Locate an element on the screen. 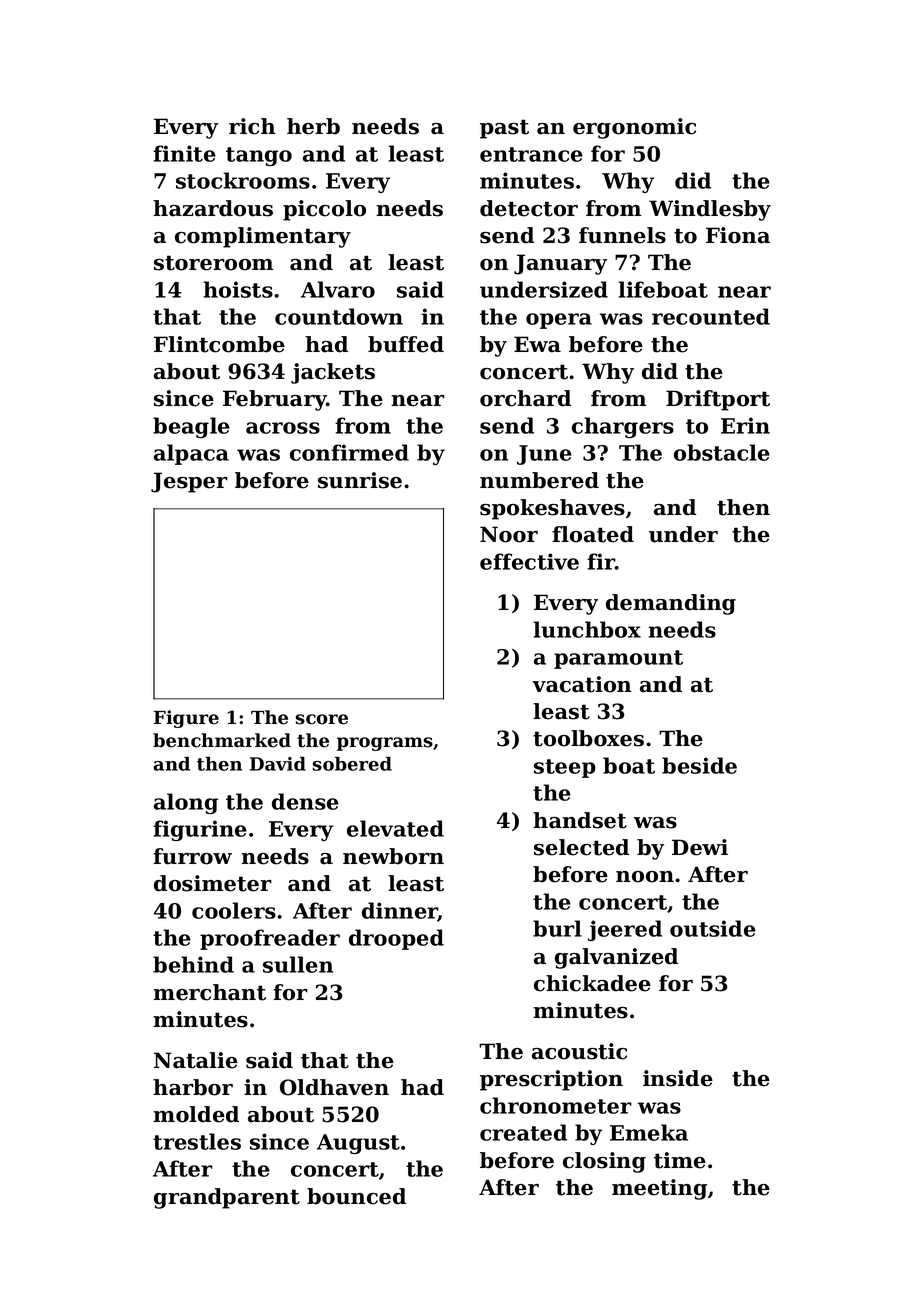 The width and height of the screenshot is (924, 1311). complimentary is located at coordinates (263, 237).
